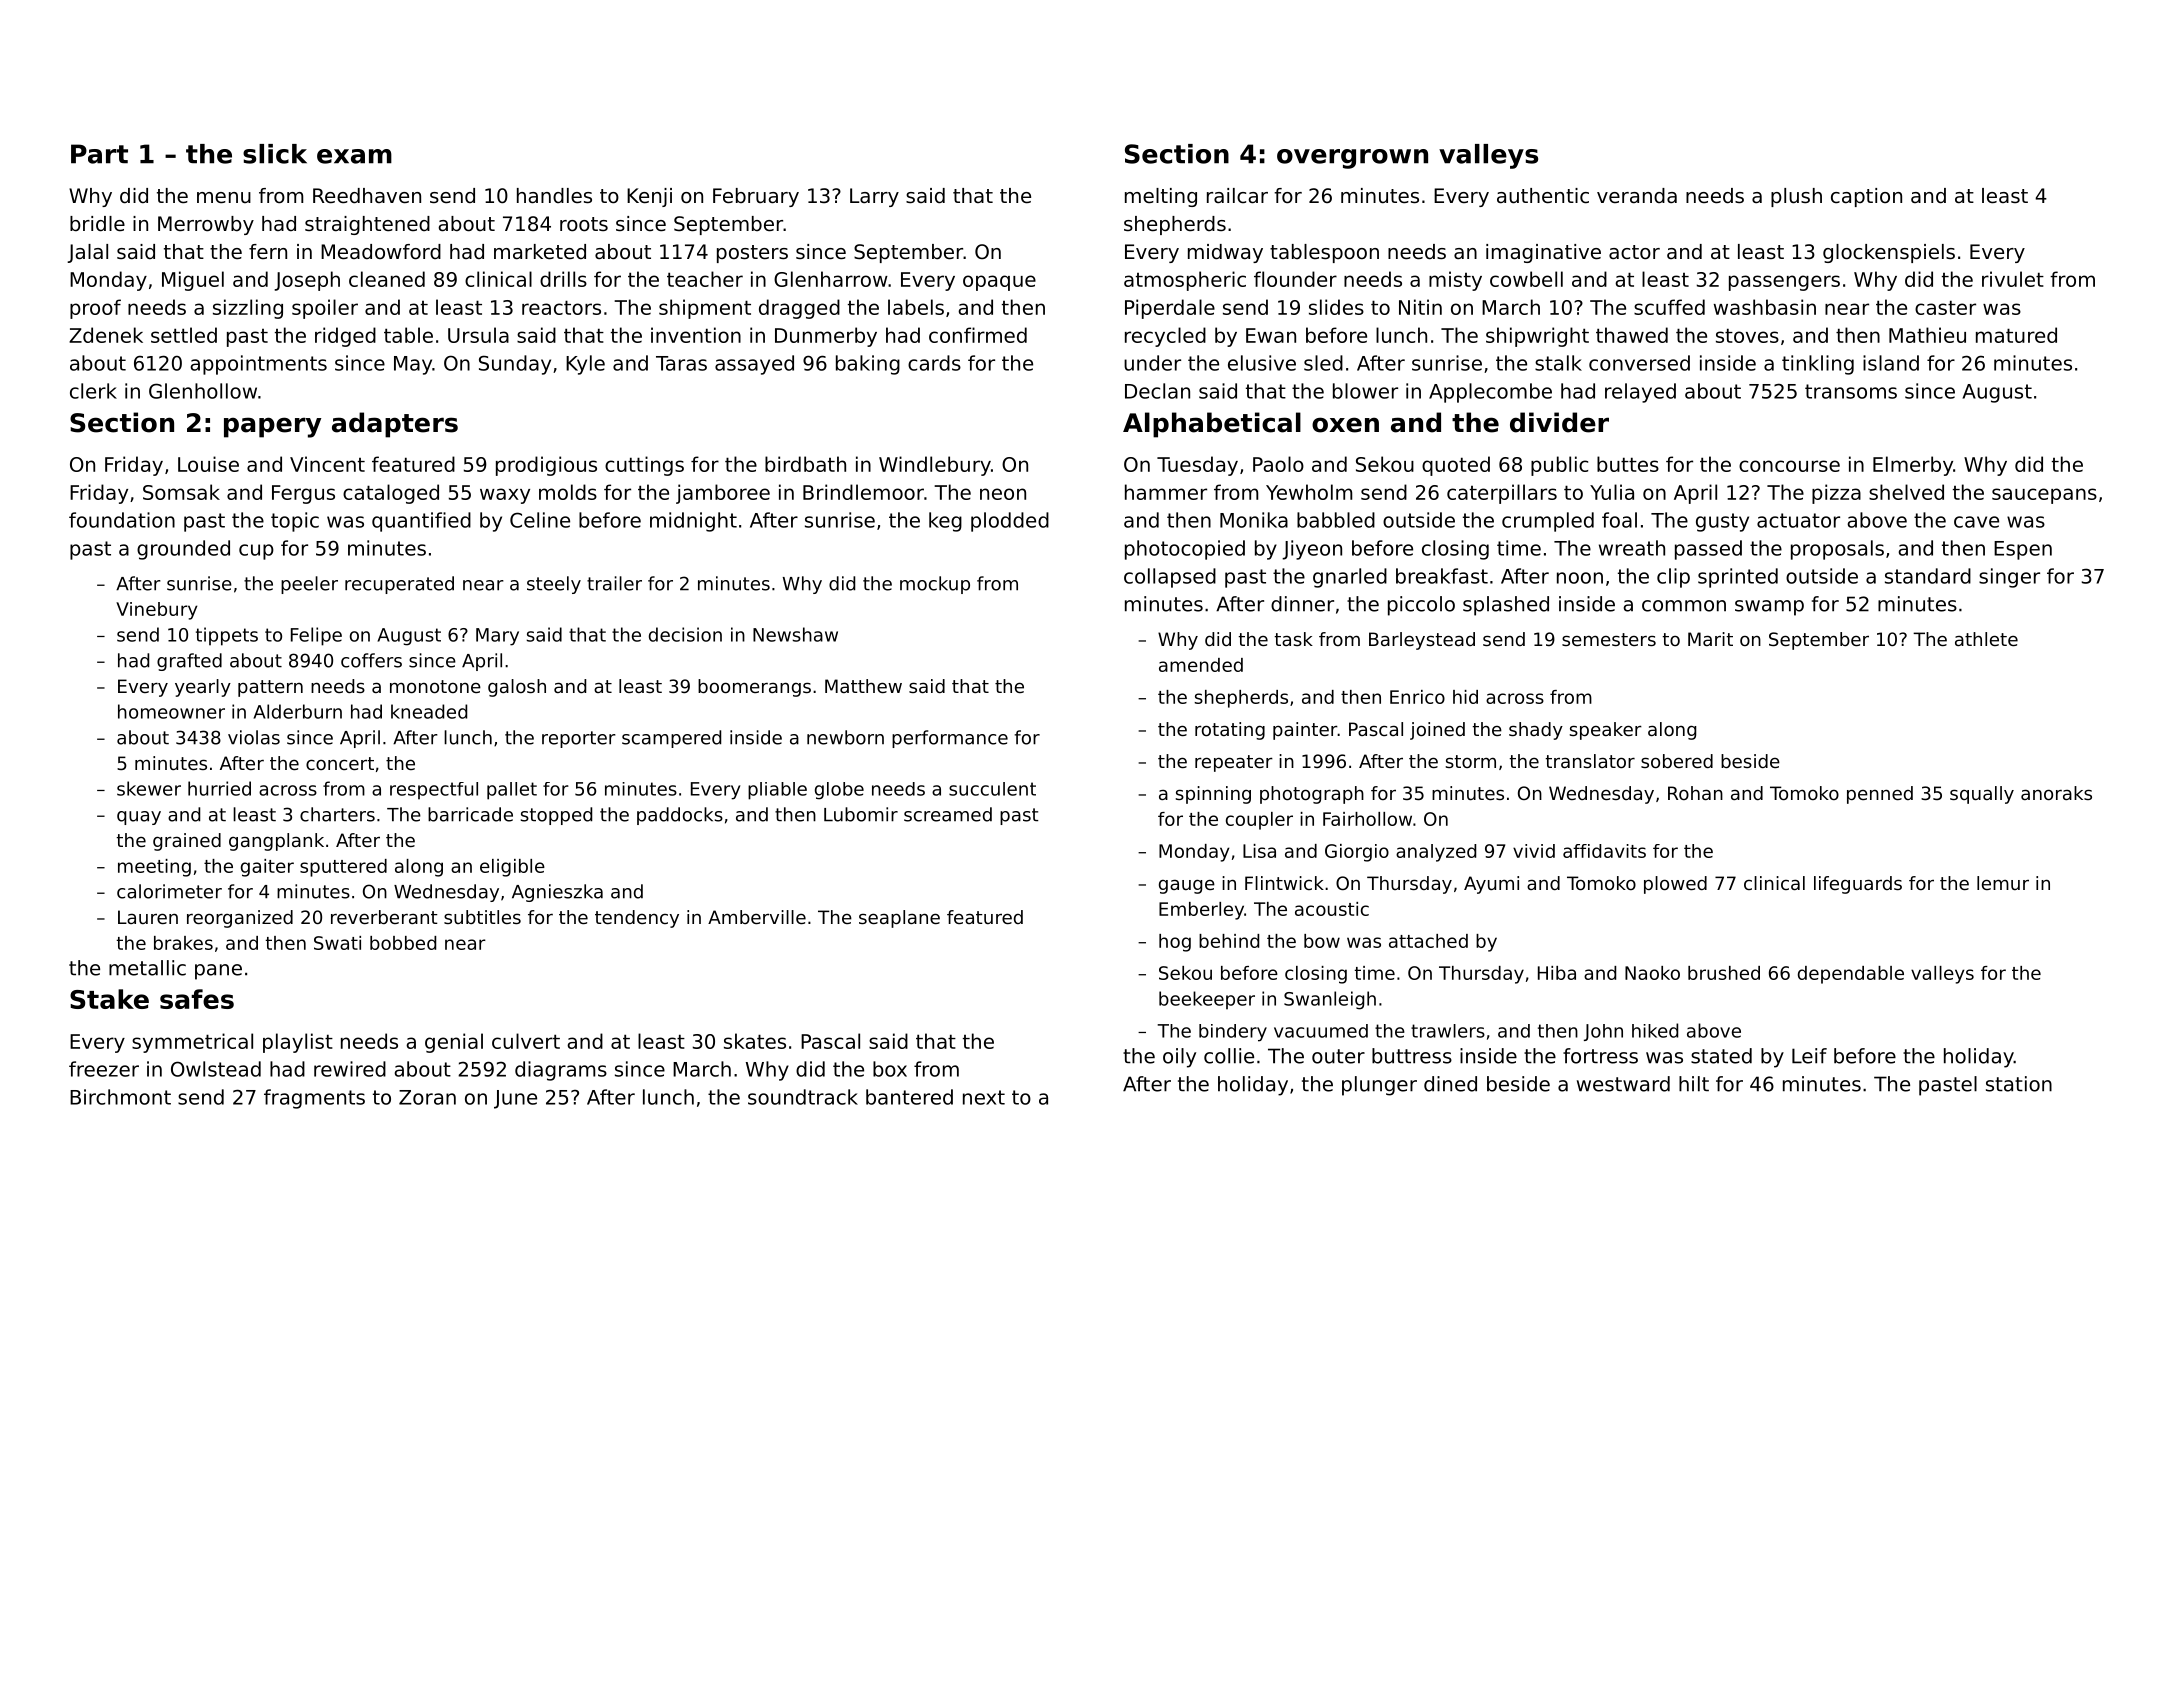 This screenshot has height=1683, width=2178. Describe the element at coordinates (795, 634) in the screenshot. I see `Newshaw` at that location.
